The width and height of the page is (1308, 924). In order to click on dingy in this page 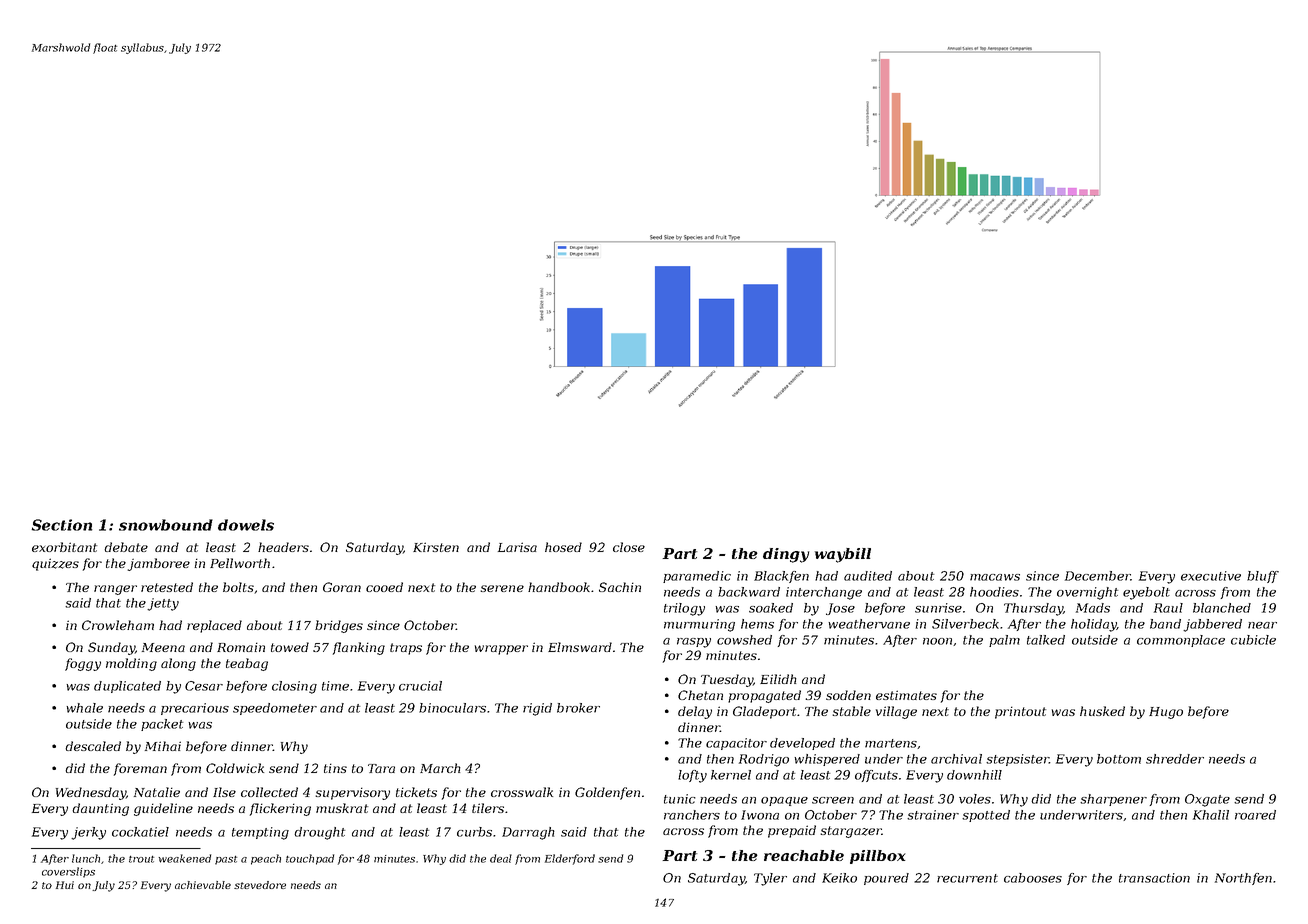, I will do `click(786, 555)`.
